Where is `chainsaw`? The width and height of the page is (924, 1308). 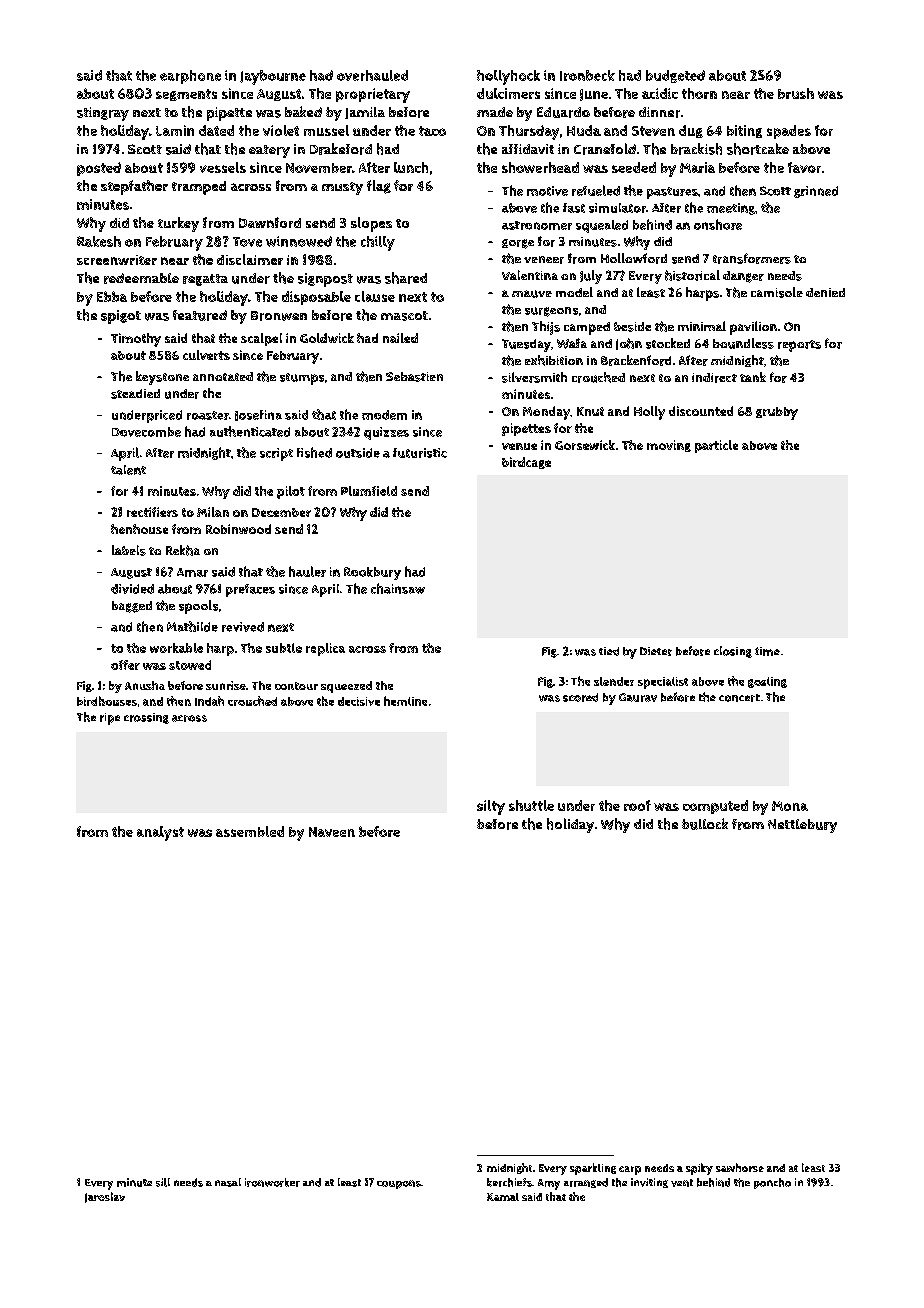 chainsaw is located at coordinates (398, 588).
